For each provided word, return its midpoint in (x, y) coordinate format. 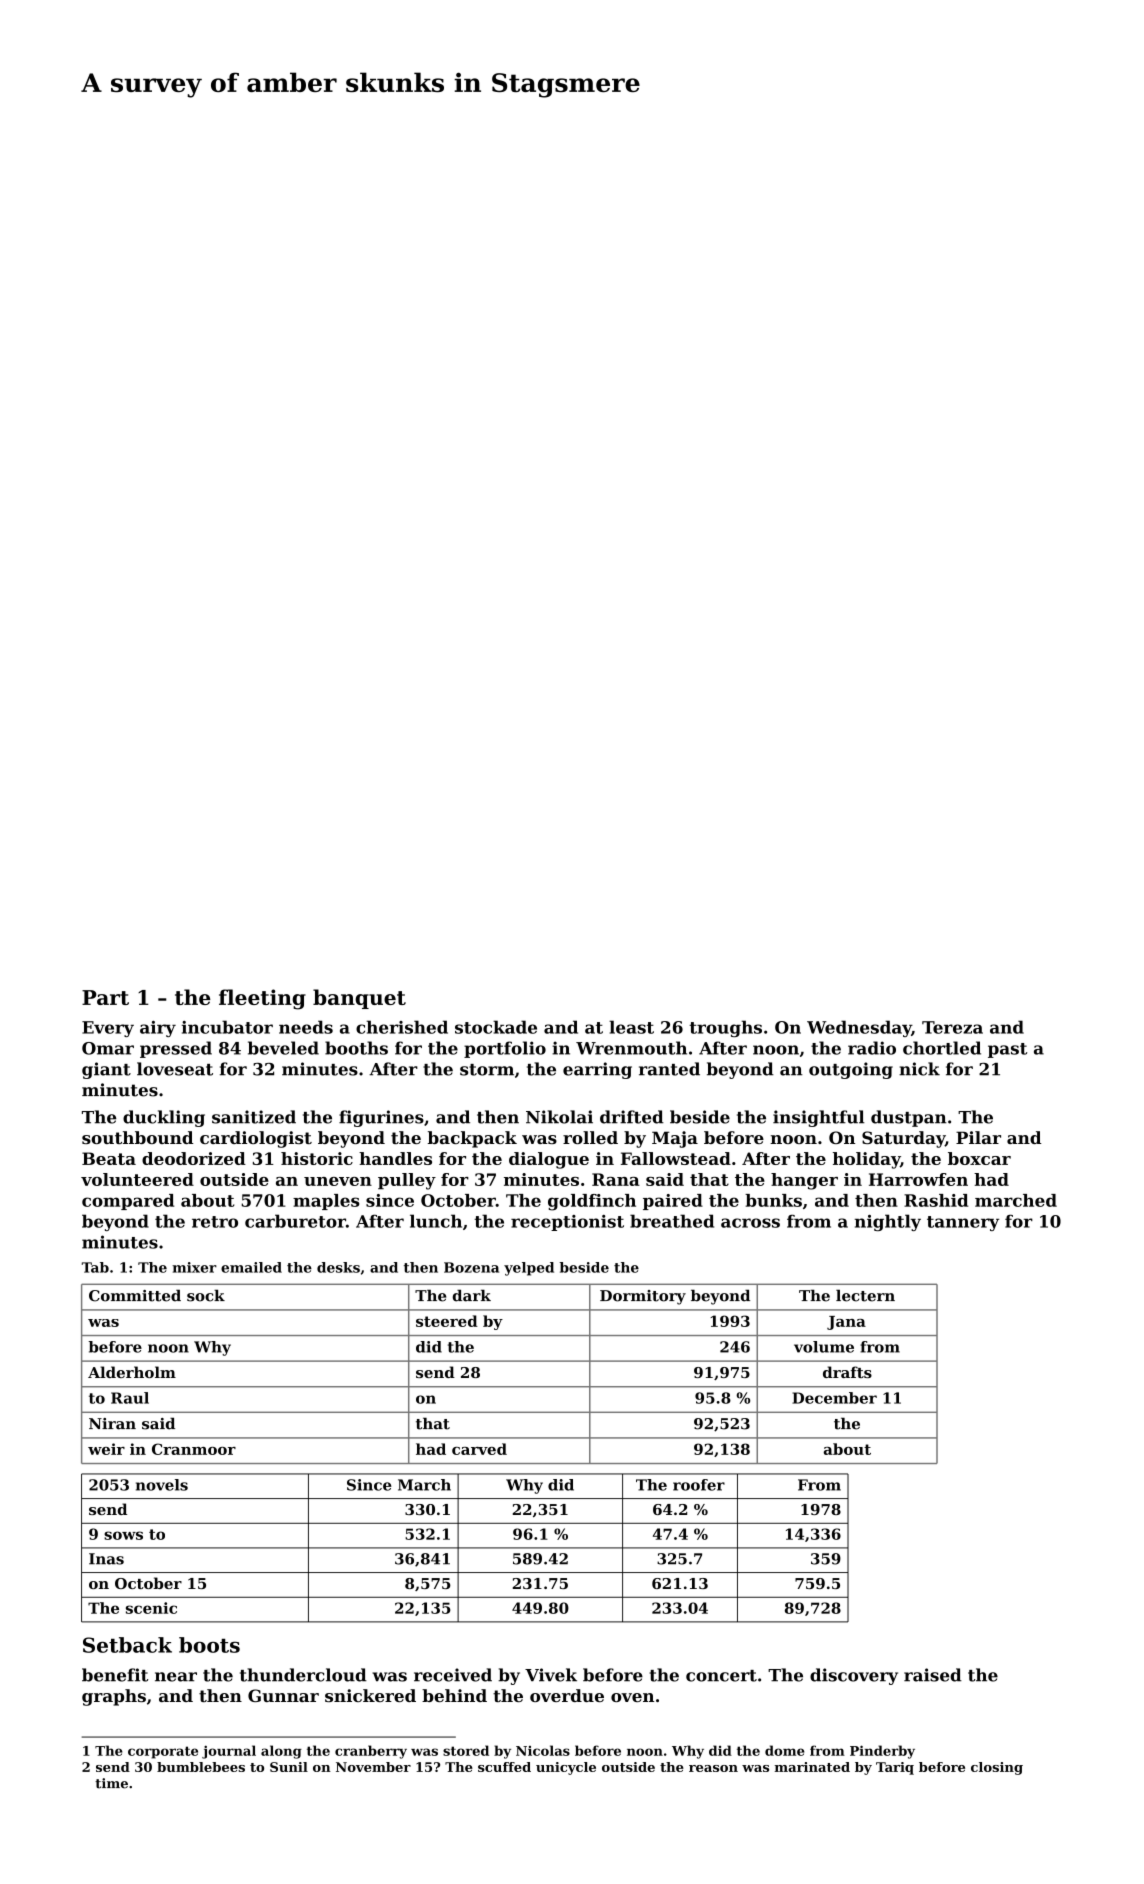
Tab (95, 1267)
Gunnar (283, 1695)
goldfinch (592, 1202)
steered (447, 1321)
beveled (283, 1048)
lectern (865, 1295)
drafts (847, 1372)
